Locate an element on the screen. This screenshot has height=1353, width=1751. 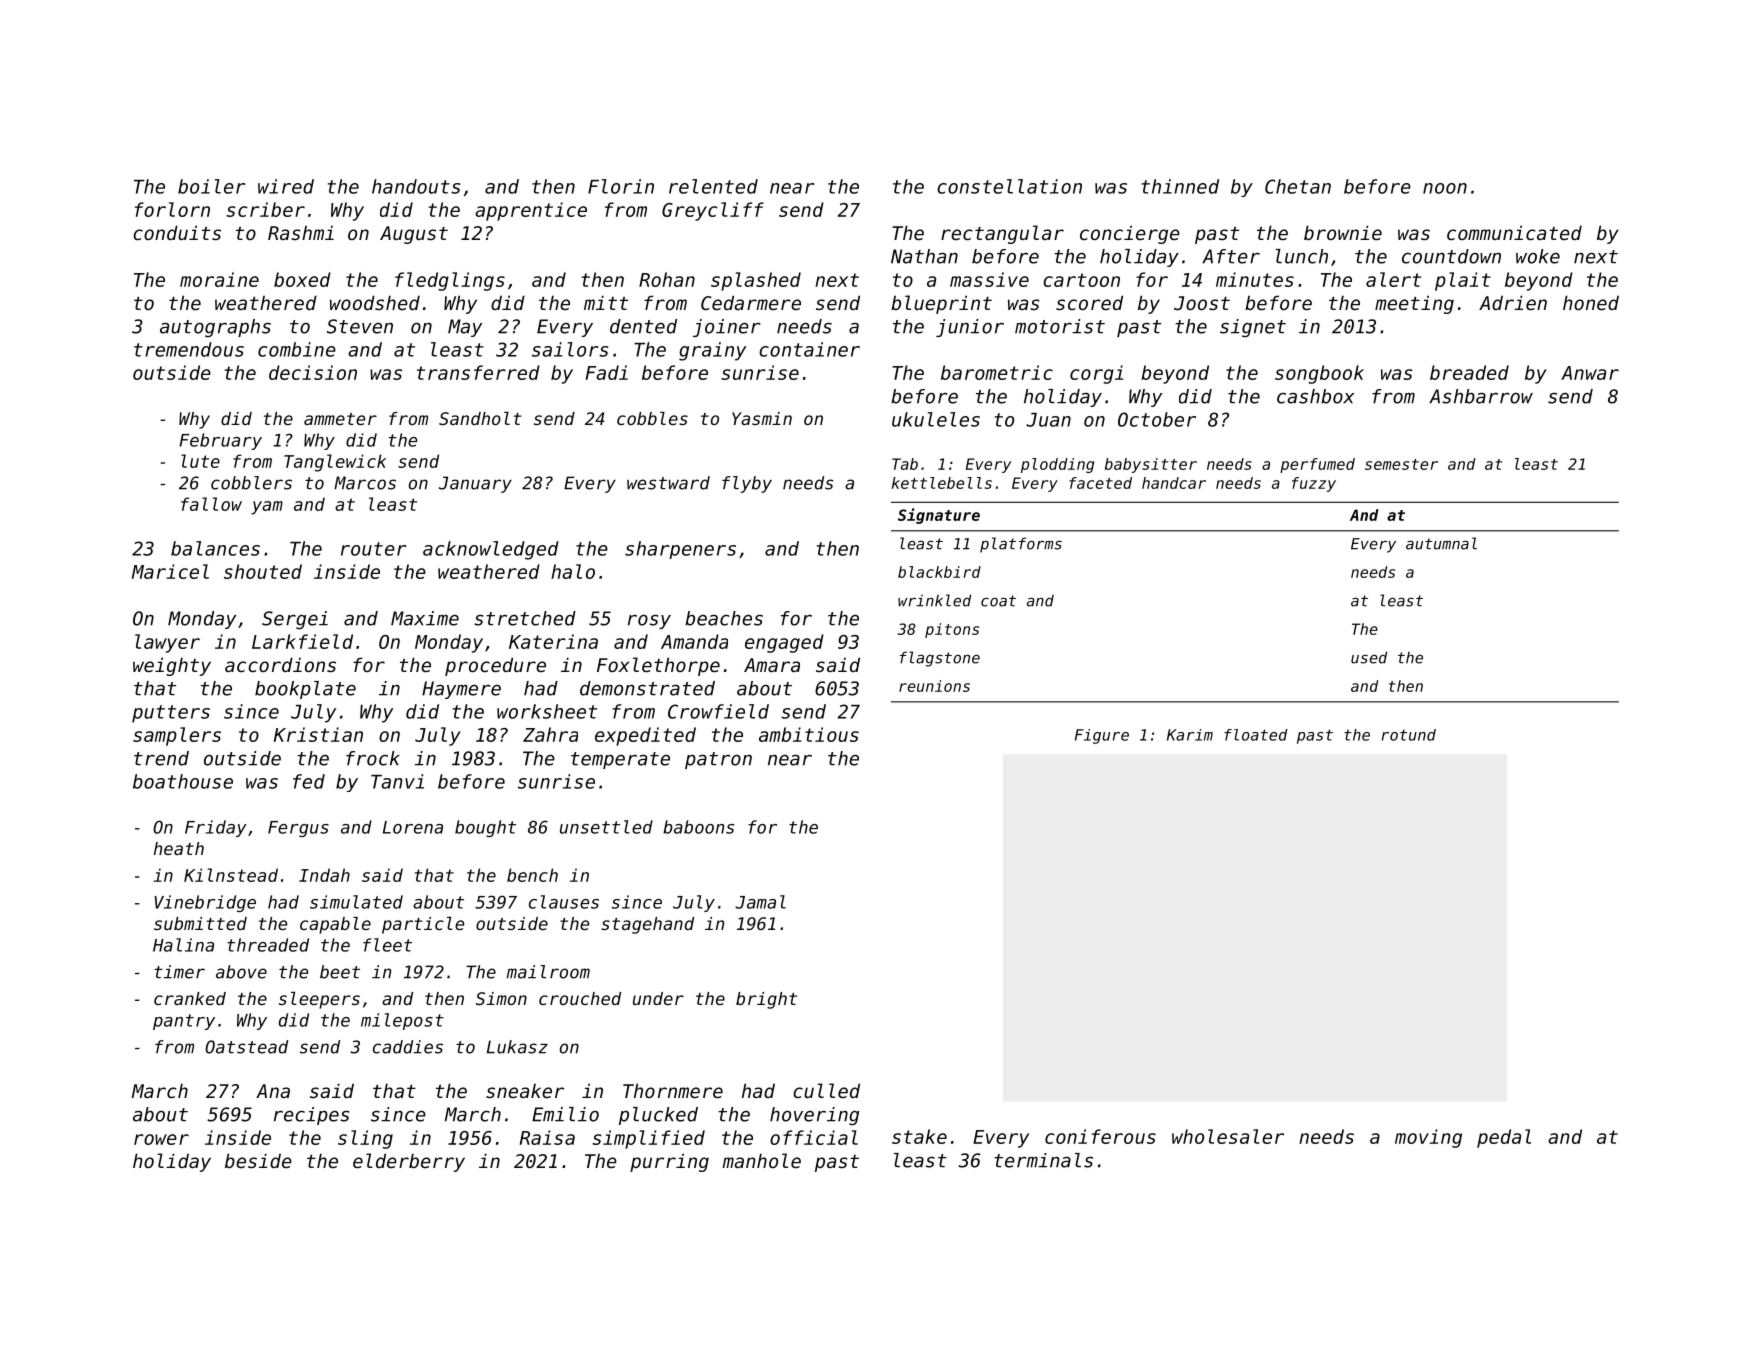
autumnal is located at coordinates (1441, 543).
